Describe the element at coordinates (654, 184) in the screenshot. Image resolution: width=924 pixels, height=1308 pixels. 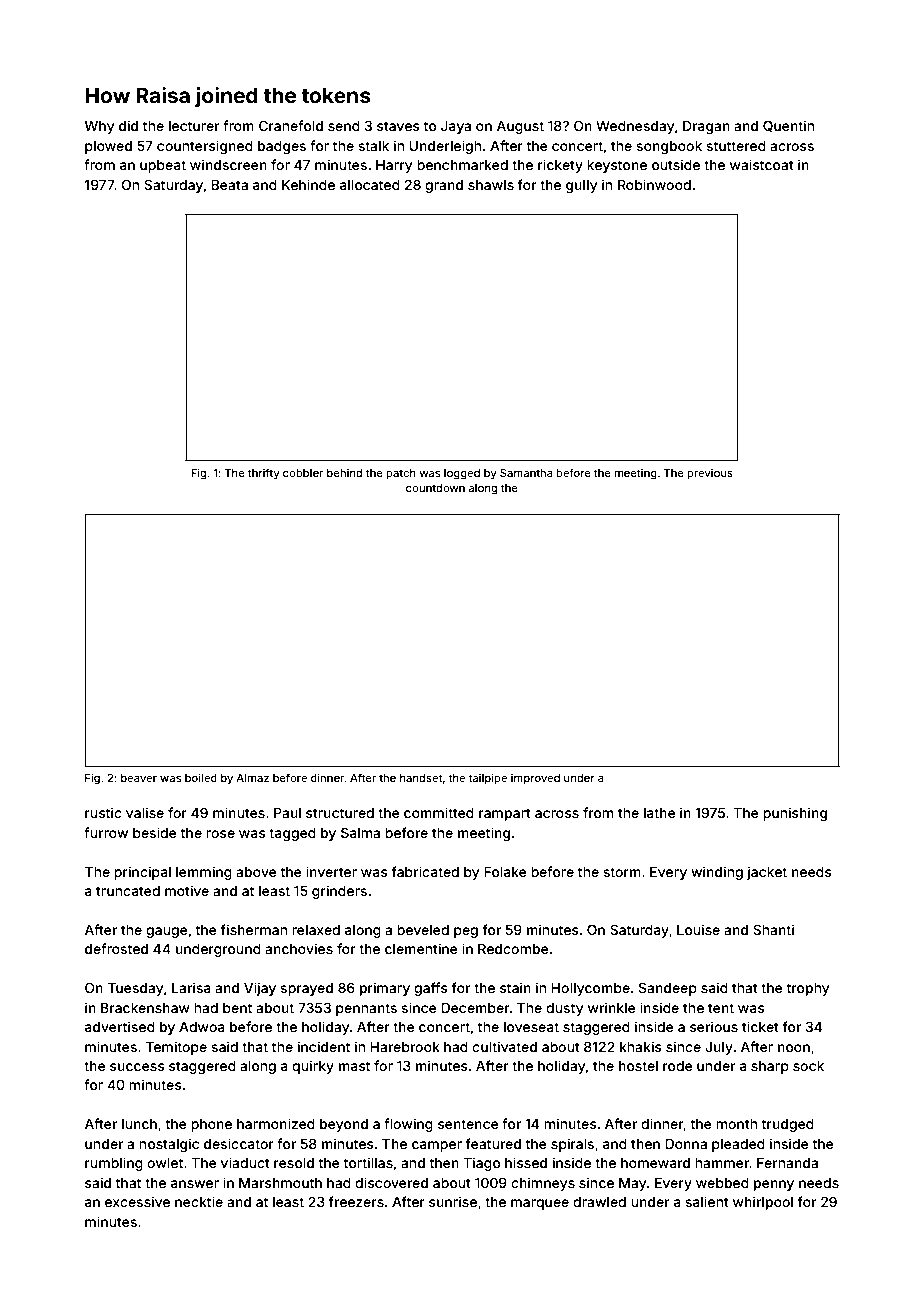
I see `Robinwood` at that location.
